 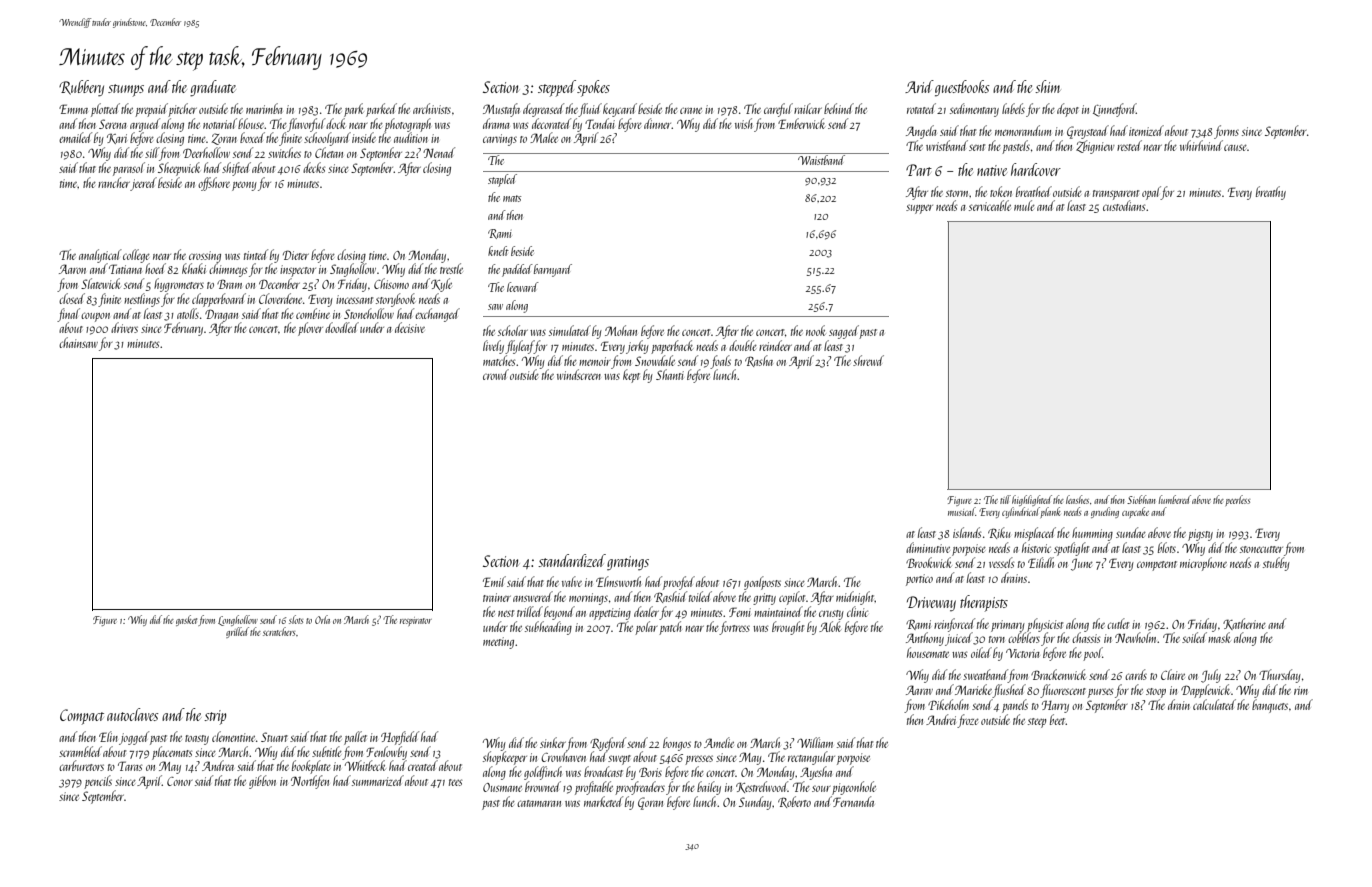 I want to click on analytical, so click(x=100, y=256).
